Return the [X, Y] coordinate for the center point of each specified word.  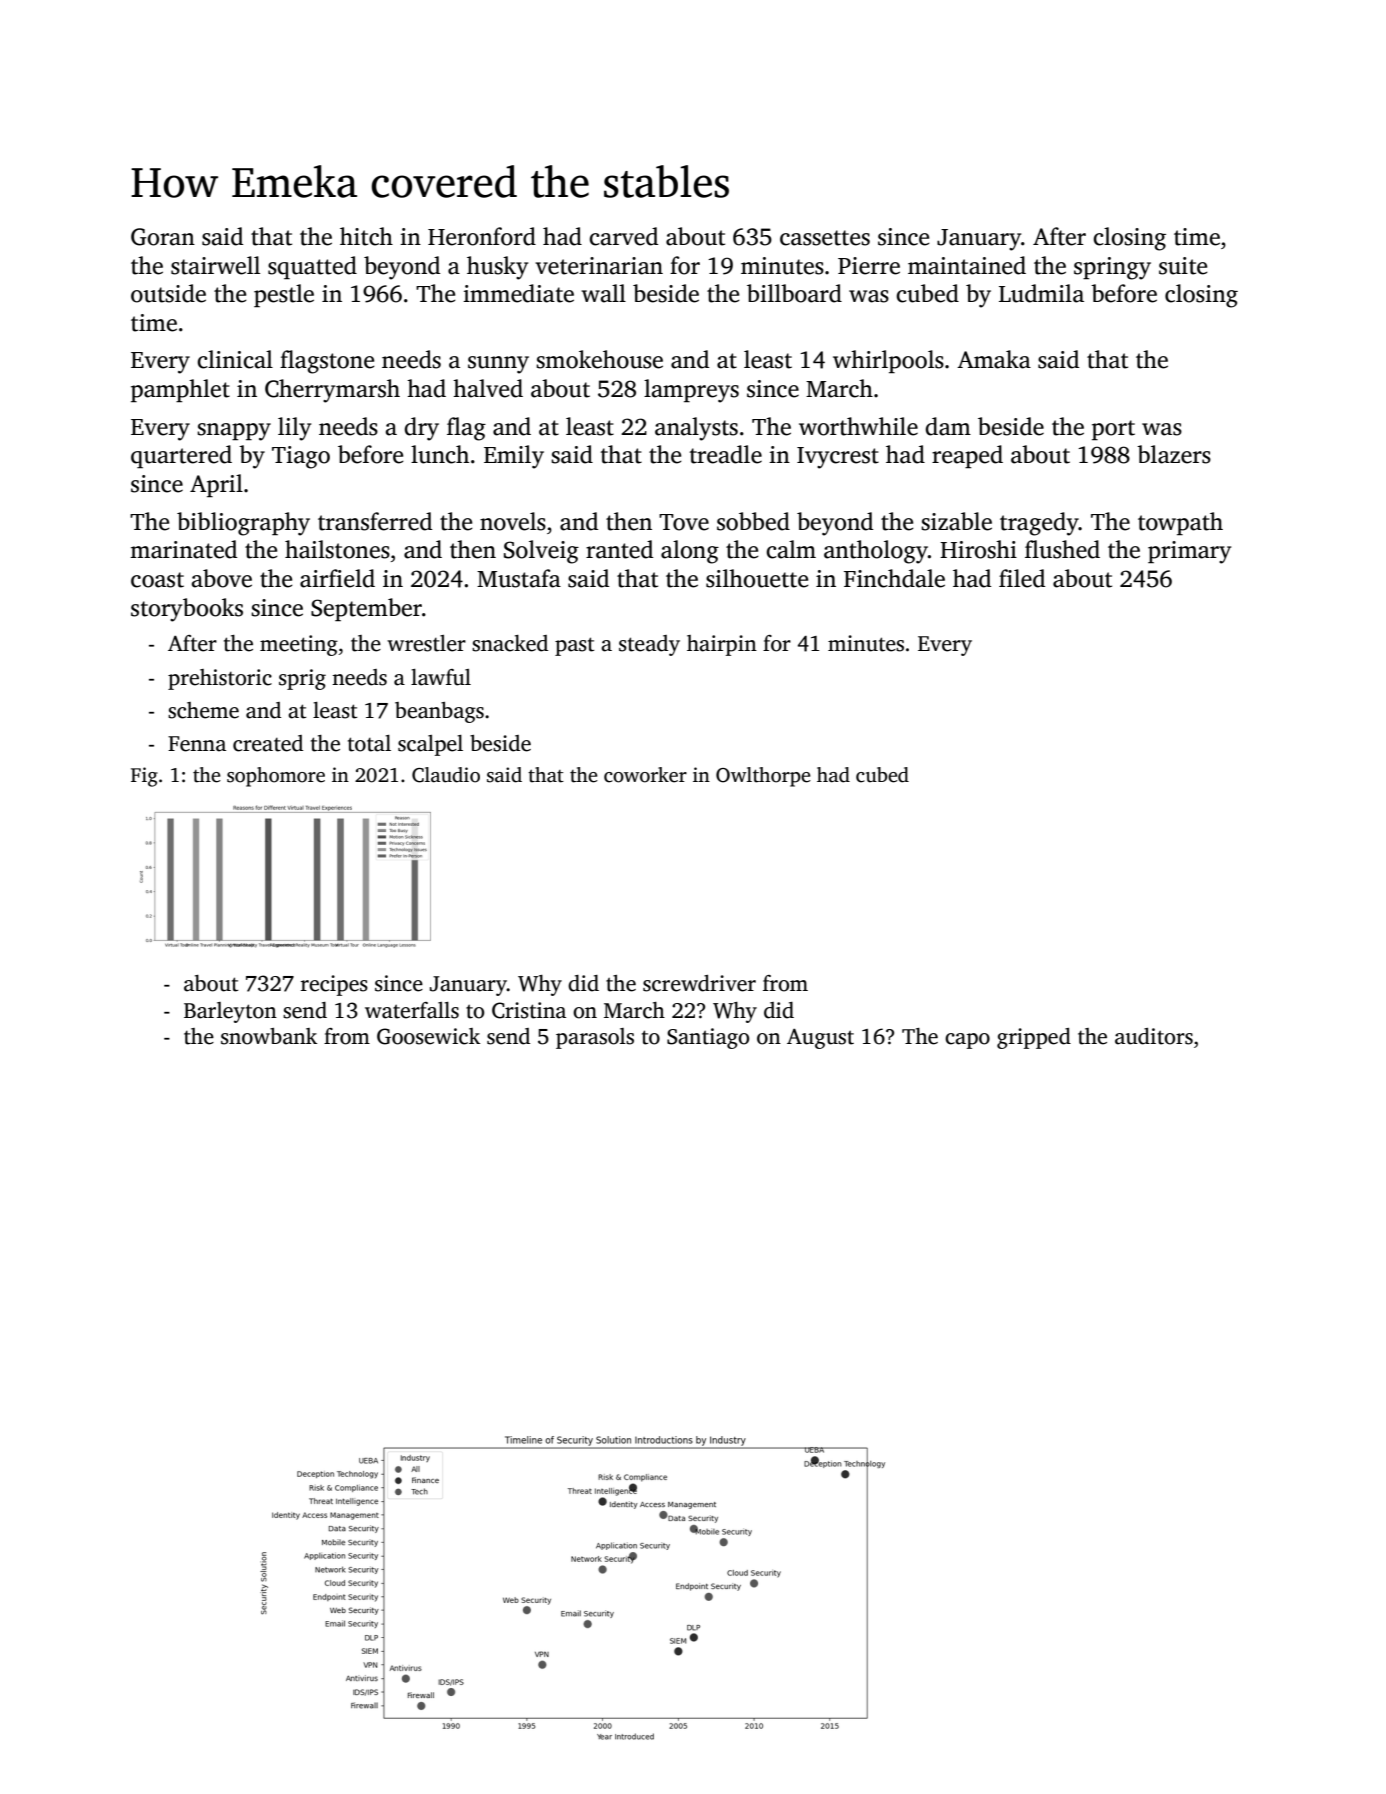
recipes [334, 985]
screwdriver [699, 983]
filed [1022, 578]
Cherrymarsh [332, 391]
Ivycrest [838, 458]
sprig [302, 679]
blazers [1174, 454]
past [574, 646]
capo [967, 1041]
